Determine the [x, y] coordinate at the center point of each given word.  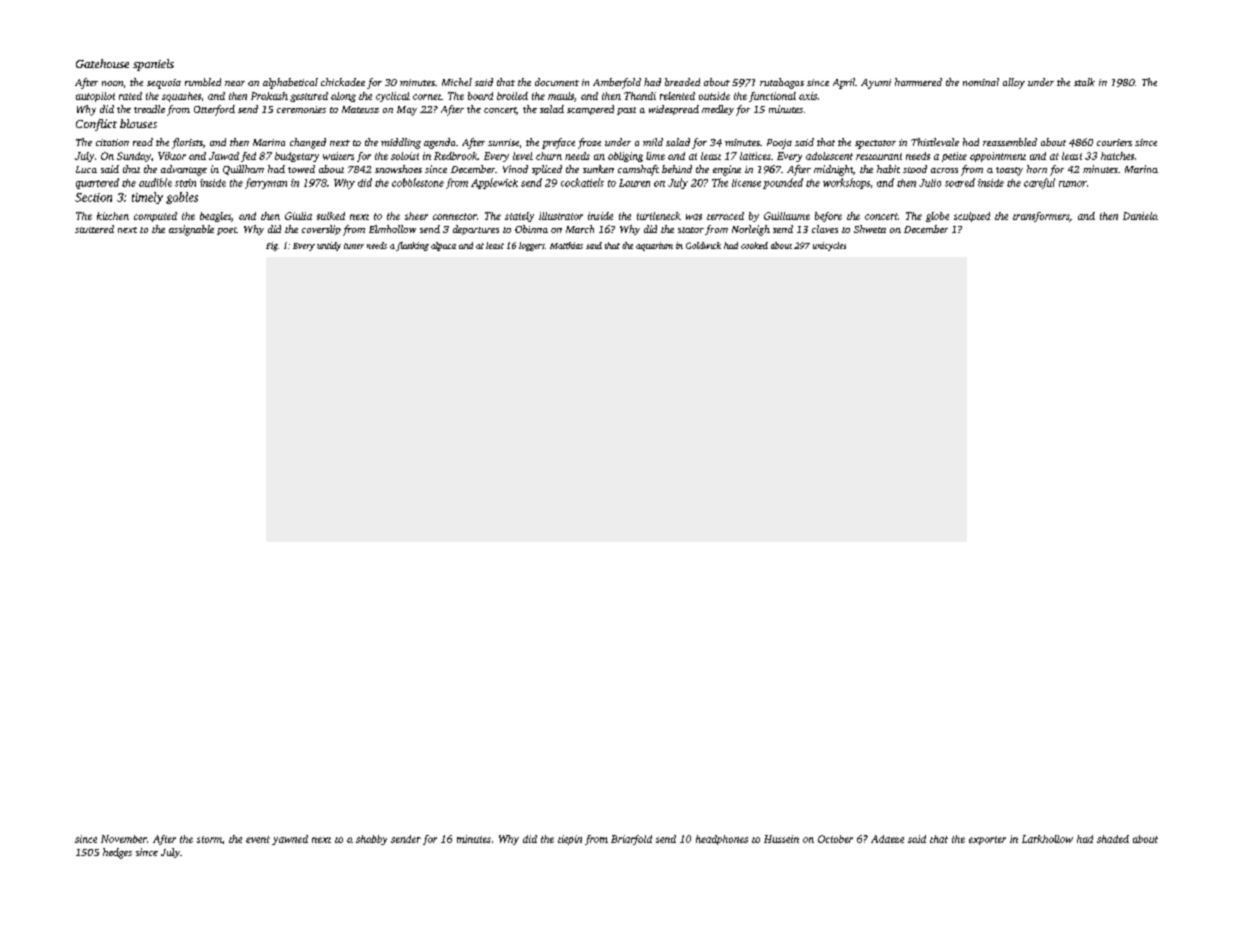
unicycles [829, 246]
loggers [532, 246]
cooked [754, 245]
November [124, 839]
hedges [117, 853]
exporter [987, 840]
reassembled [1010, 142]
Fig [272, 246]
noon [112, 83]
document [557, 82]
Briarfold [631, 840]
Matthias [566, 245]
